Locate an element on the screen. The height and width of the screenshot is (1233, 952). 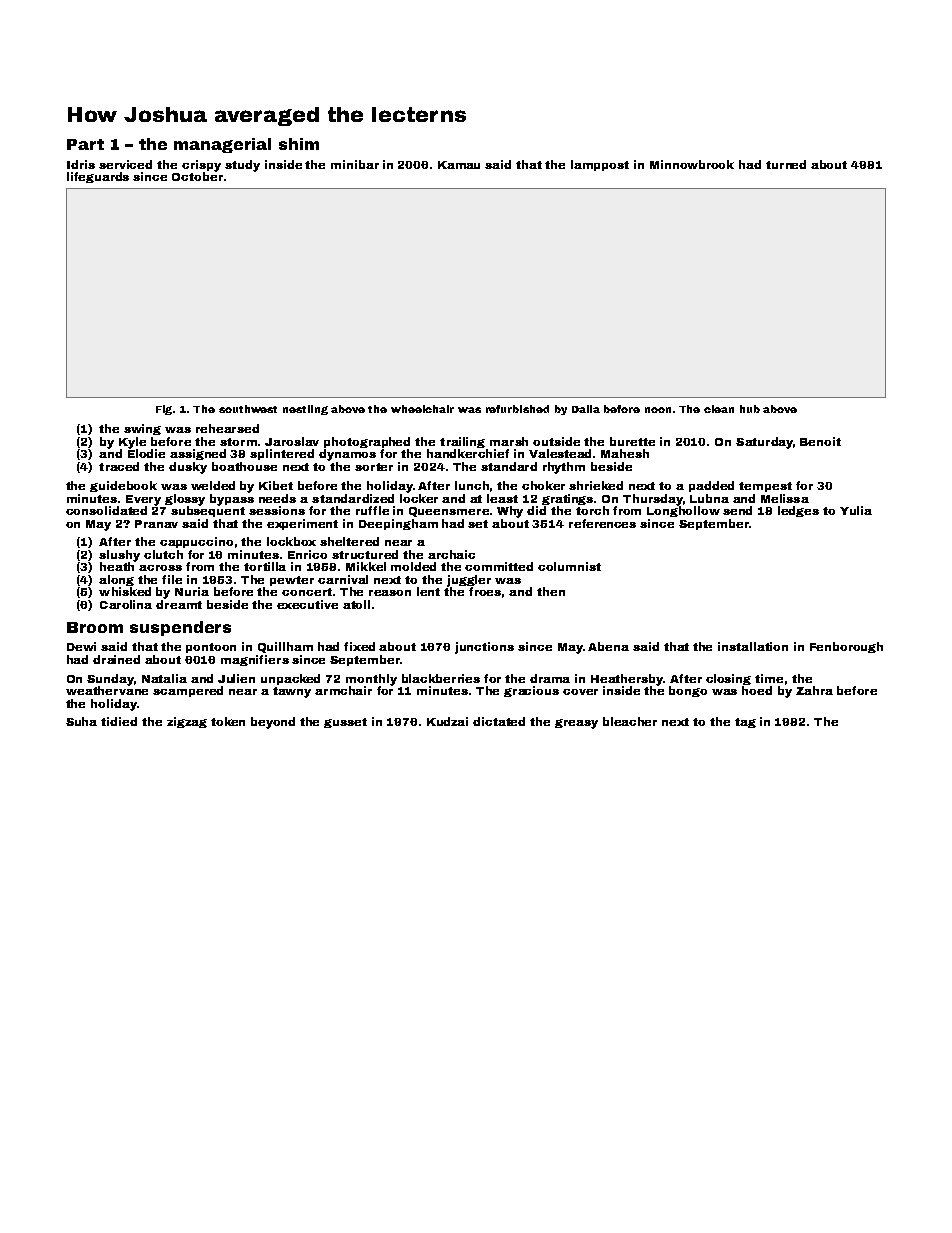
sessions is located at coordinates (277, 510).
